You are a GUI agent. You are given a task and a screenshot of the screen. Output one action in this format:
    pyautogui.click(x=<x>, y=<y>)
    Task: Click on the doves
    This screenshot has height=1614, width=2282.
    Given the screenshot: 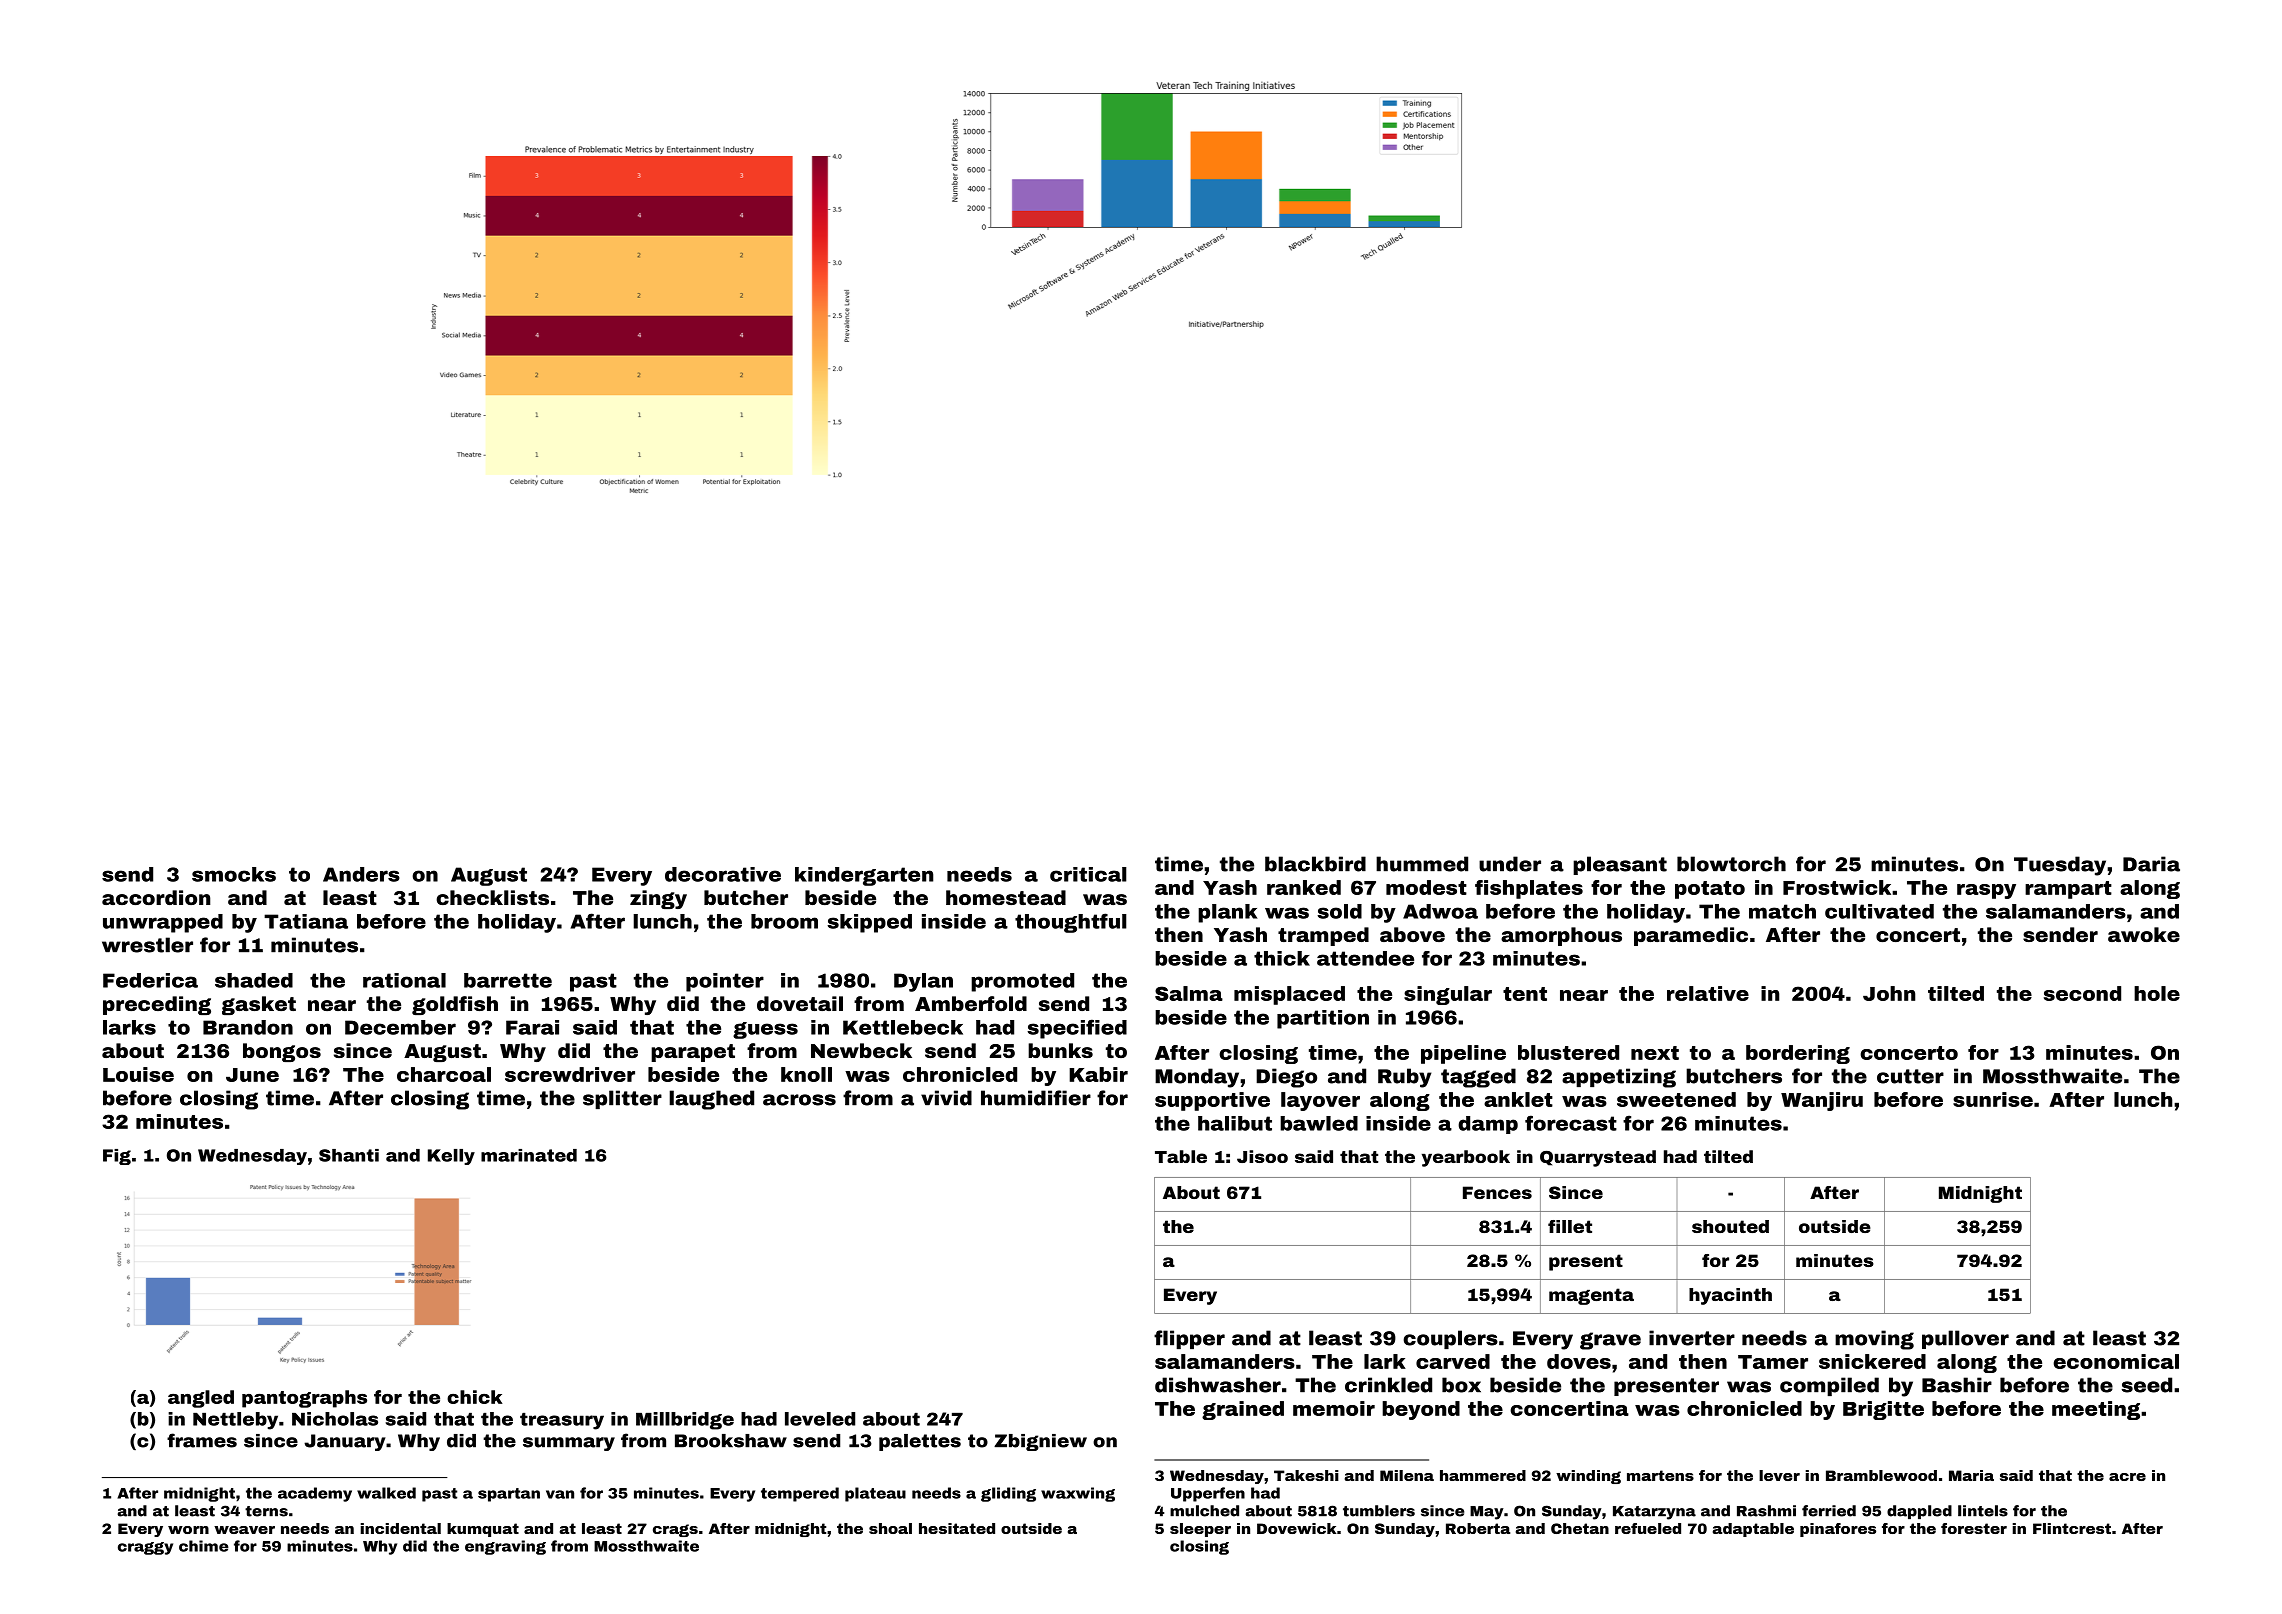 What is the action you would take?
    pyautogui.click(x=1579, y=1361)
